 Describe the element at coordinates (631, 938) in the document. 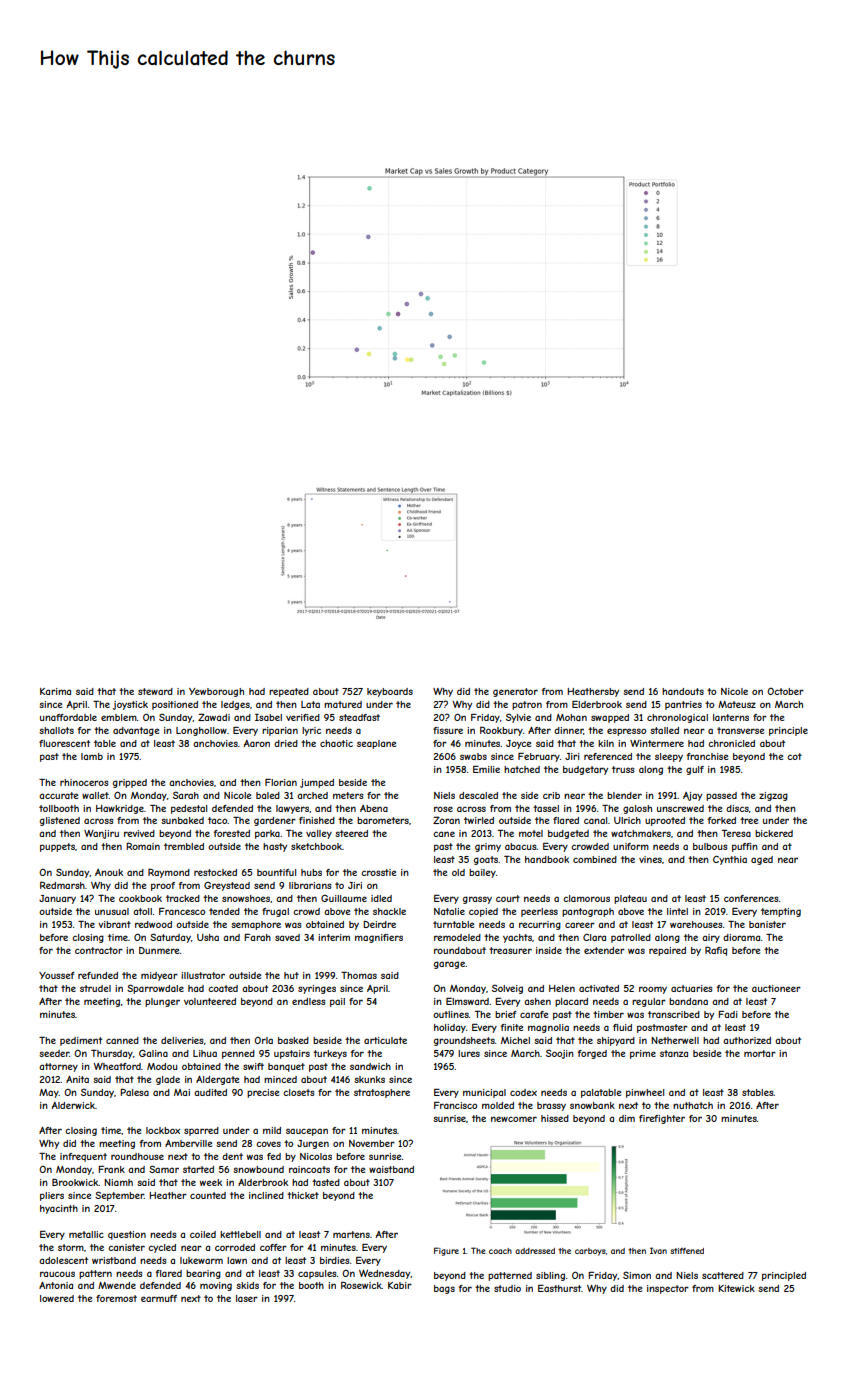

I see `patrolled` at that location.
